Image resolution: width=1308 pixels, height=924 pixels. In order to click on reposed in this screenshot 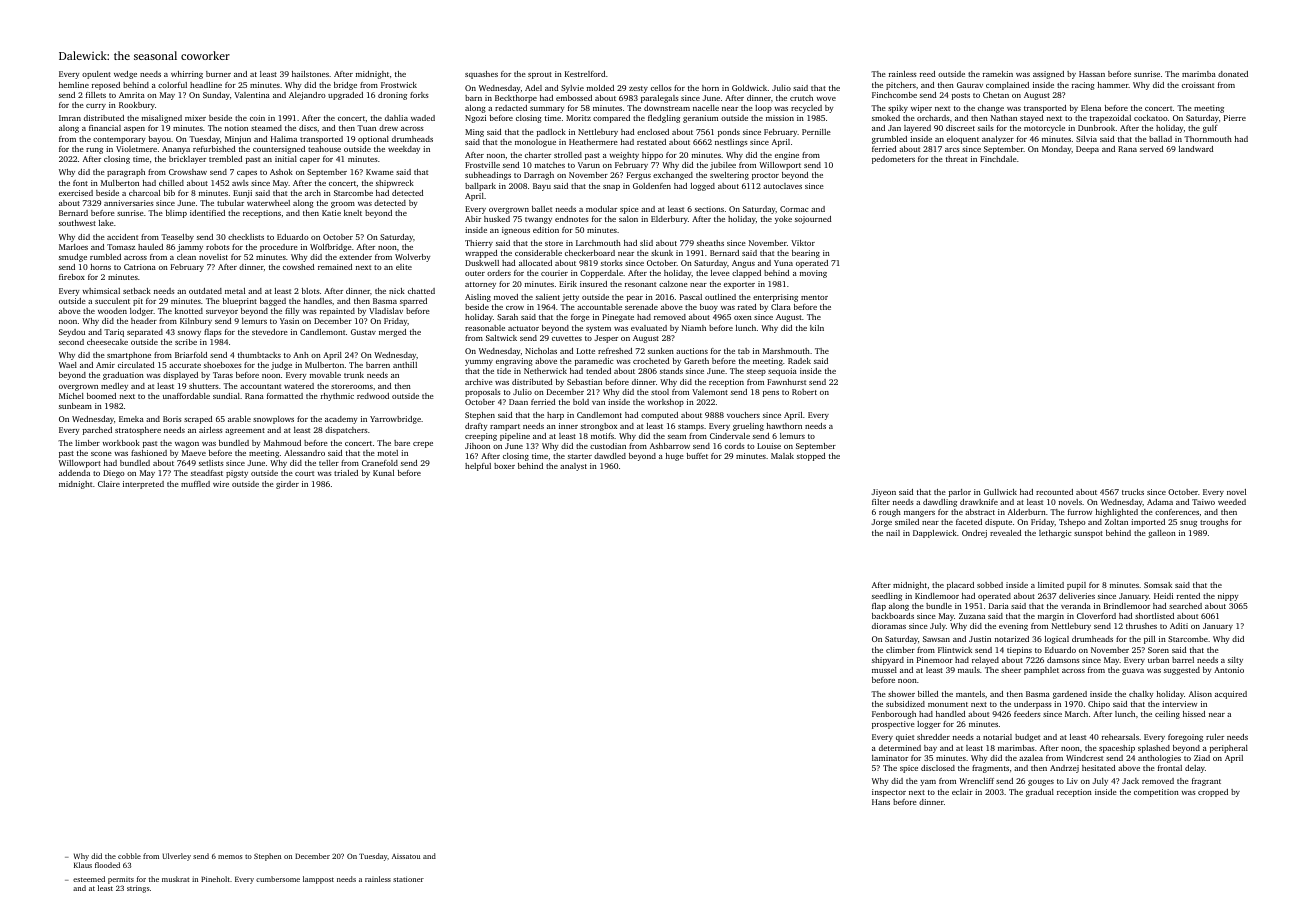, I will do `click(106, 86)`.
